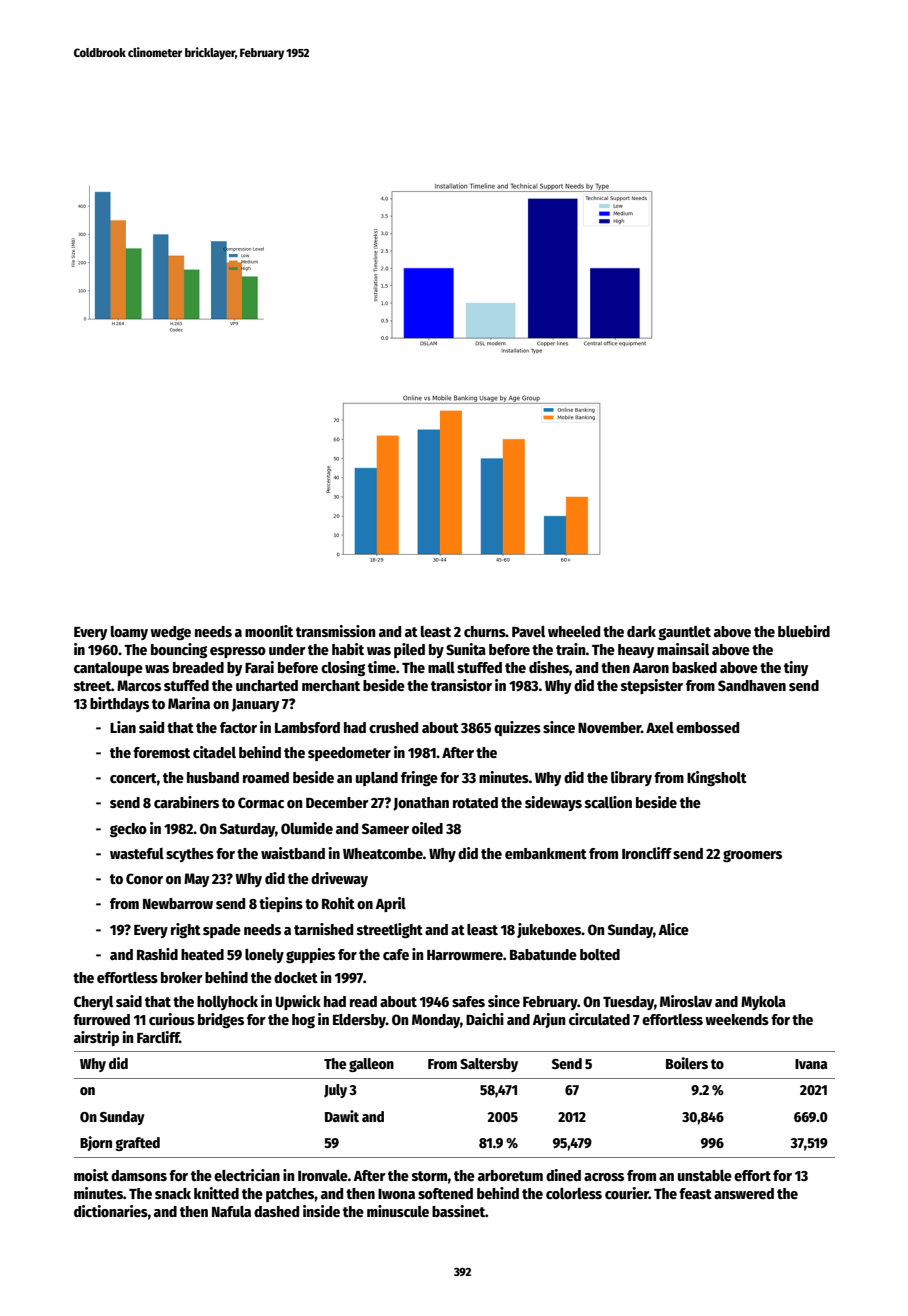 The width and height of the document is (908, 1316). Describe the element at coordinates (510, 1175) in the document. I see `arboretum` at that location.
